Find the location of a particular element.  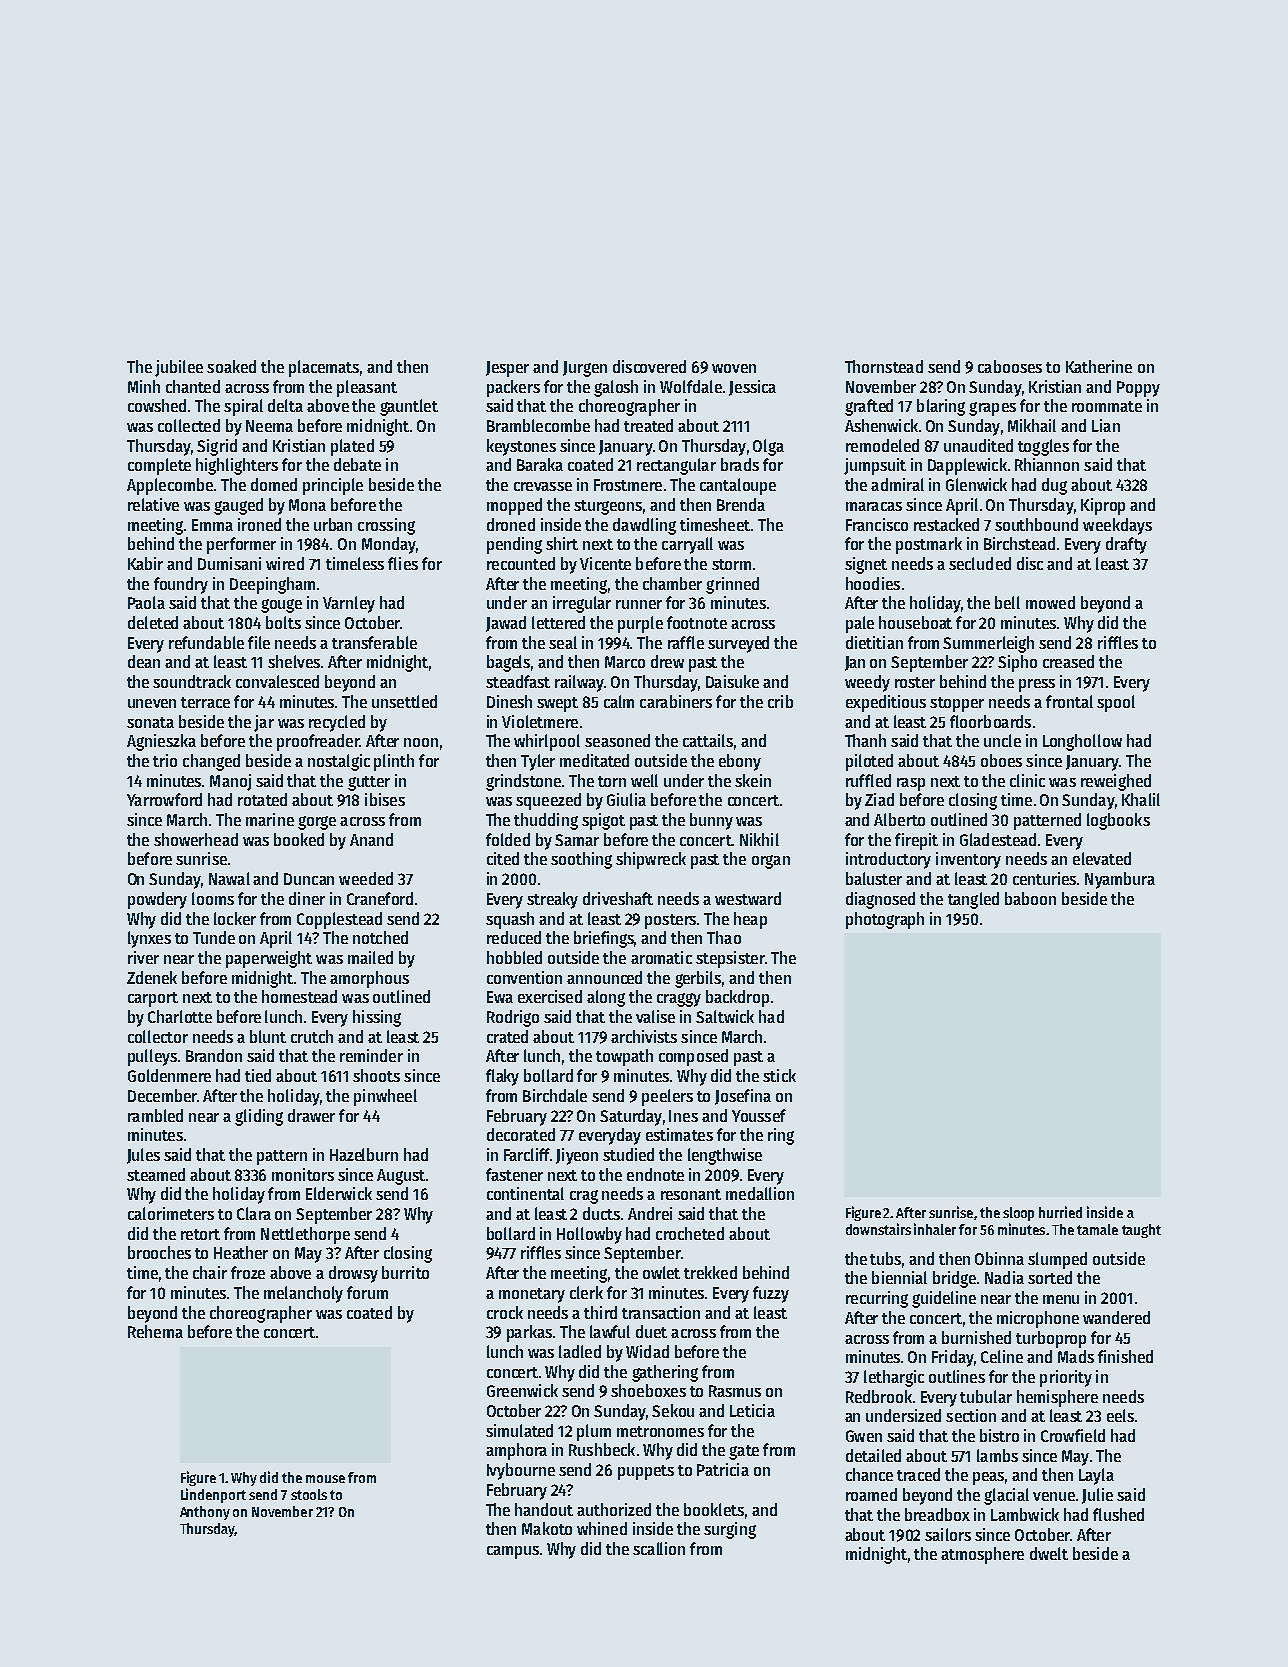

stools is located at coordinates (309, 1494).
